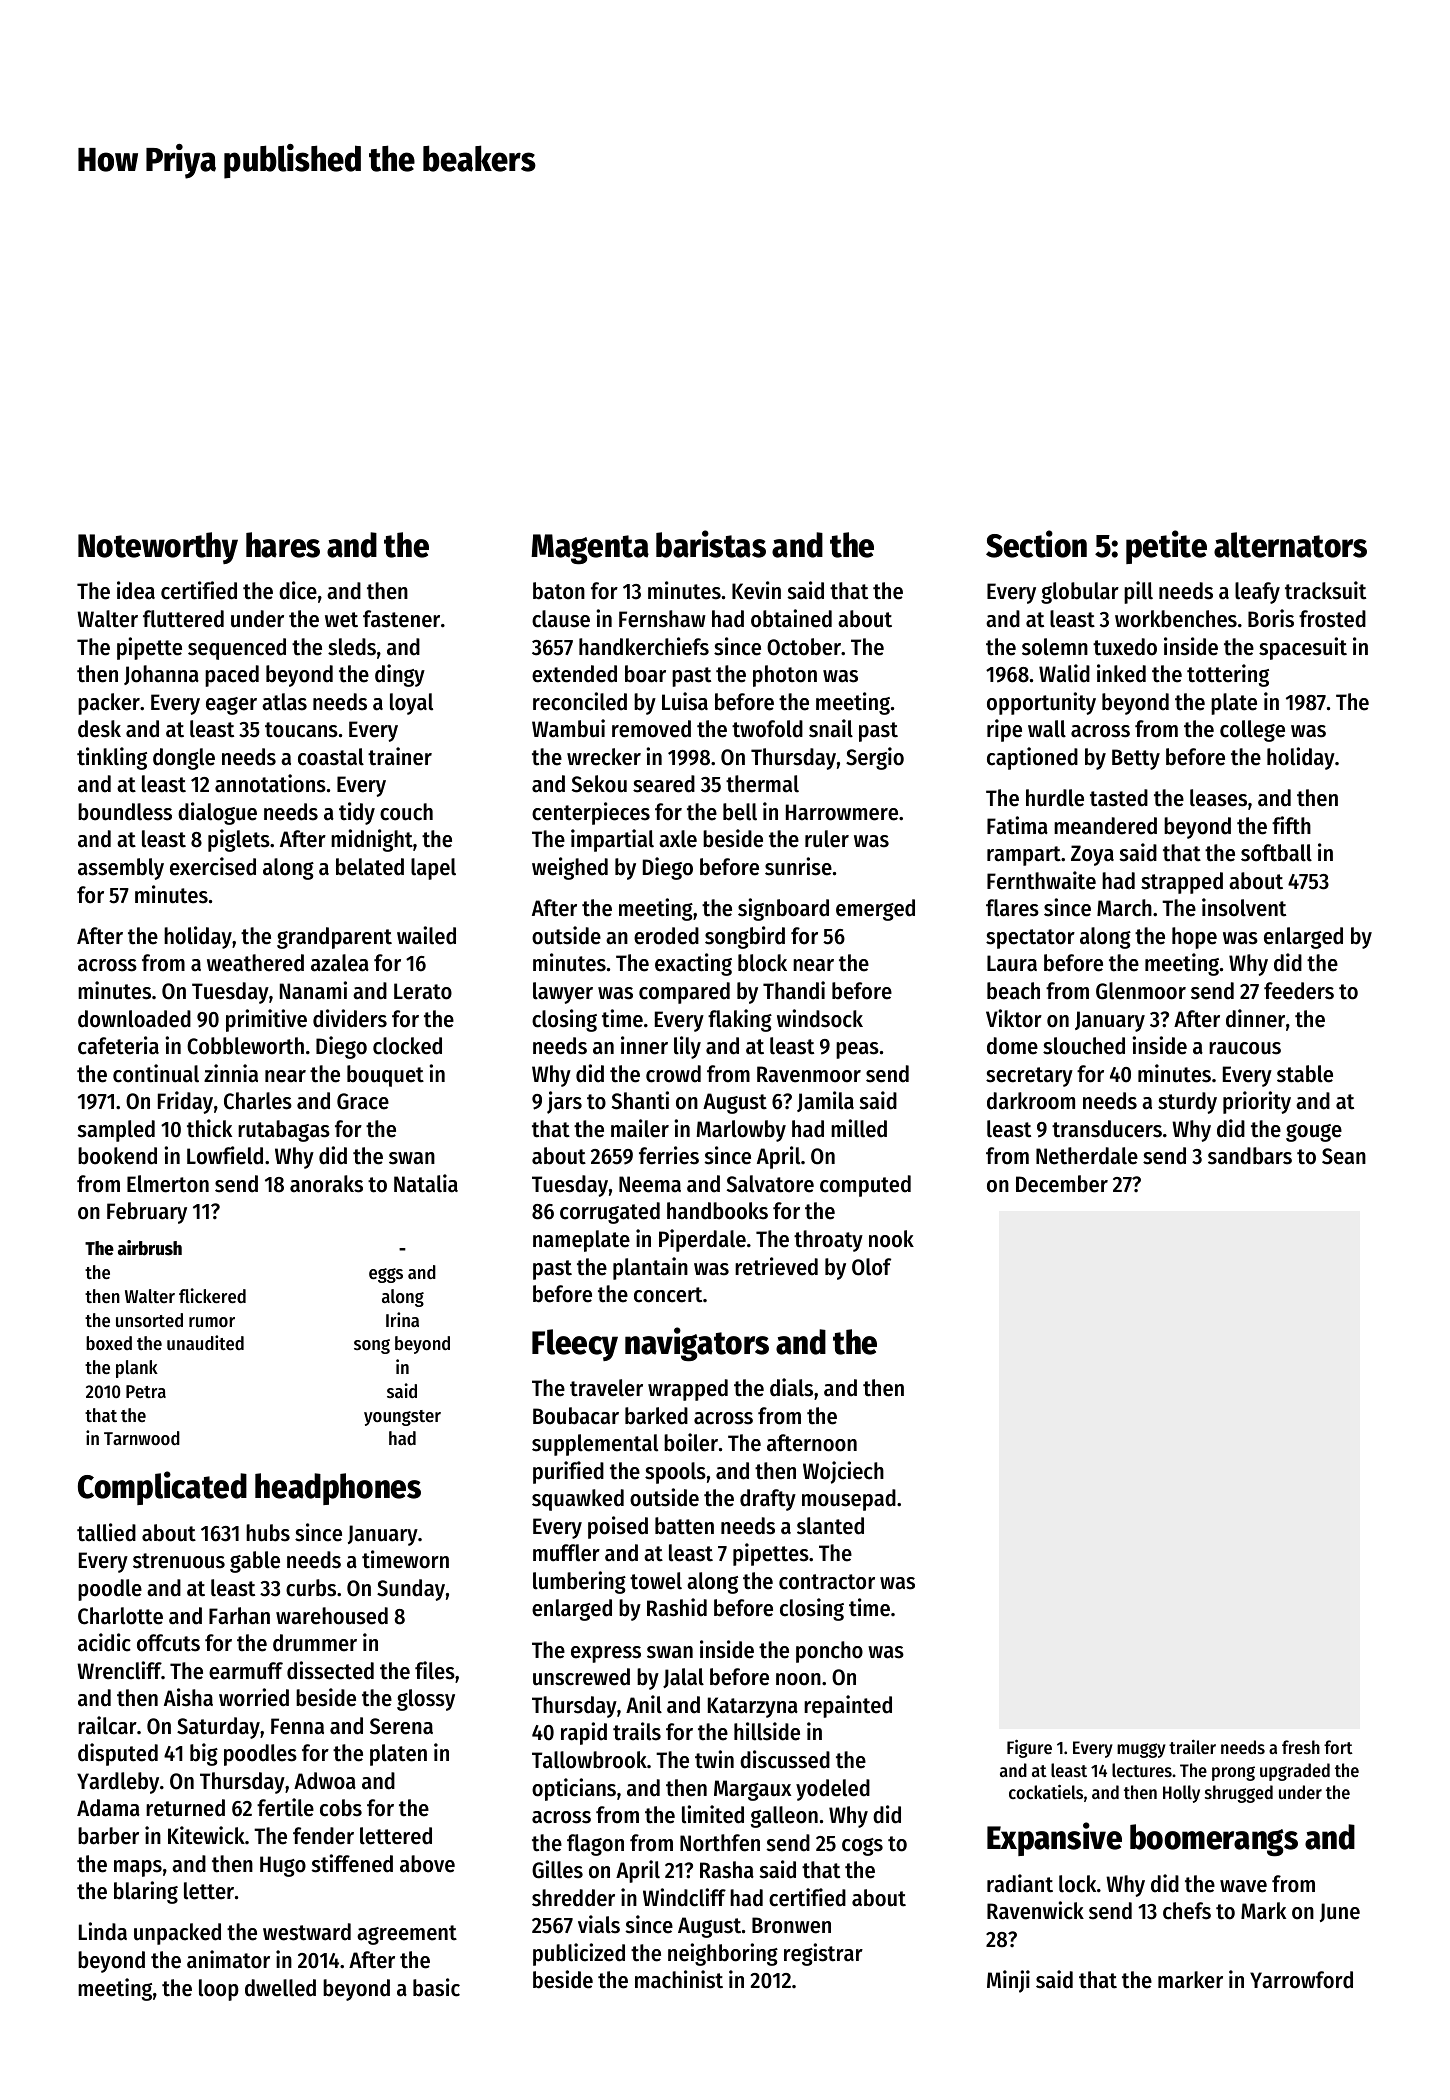 This document has width=1450, height=2100. What do you see at coordinates (644, 1704) in the document?
I see `Anil` at bounding box center [644, 1704].
